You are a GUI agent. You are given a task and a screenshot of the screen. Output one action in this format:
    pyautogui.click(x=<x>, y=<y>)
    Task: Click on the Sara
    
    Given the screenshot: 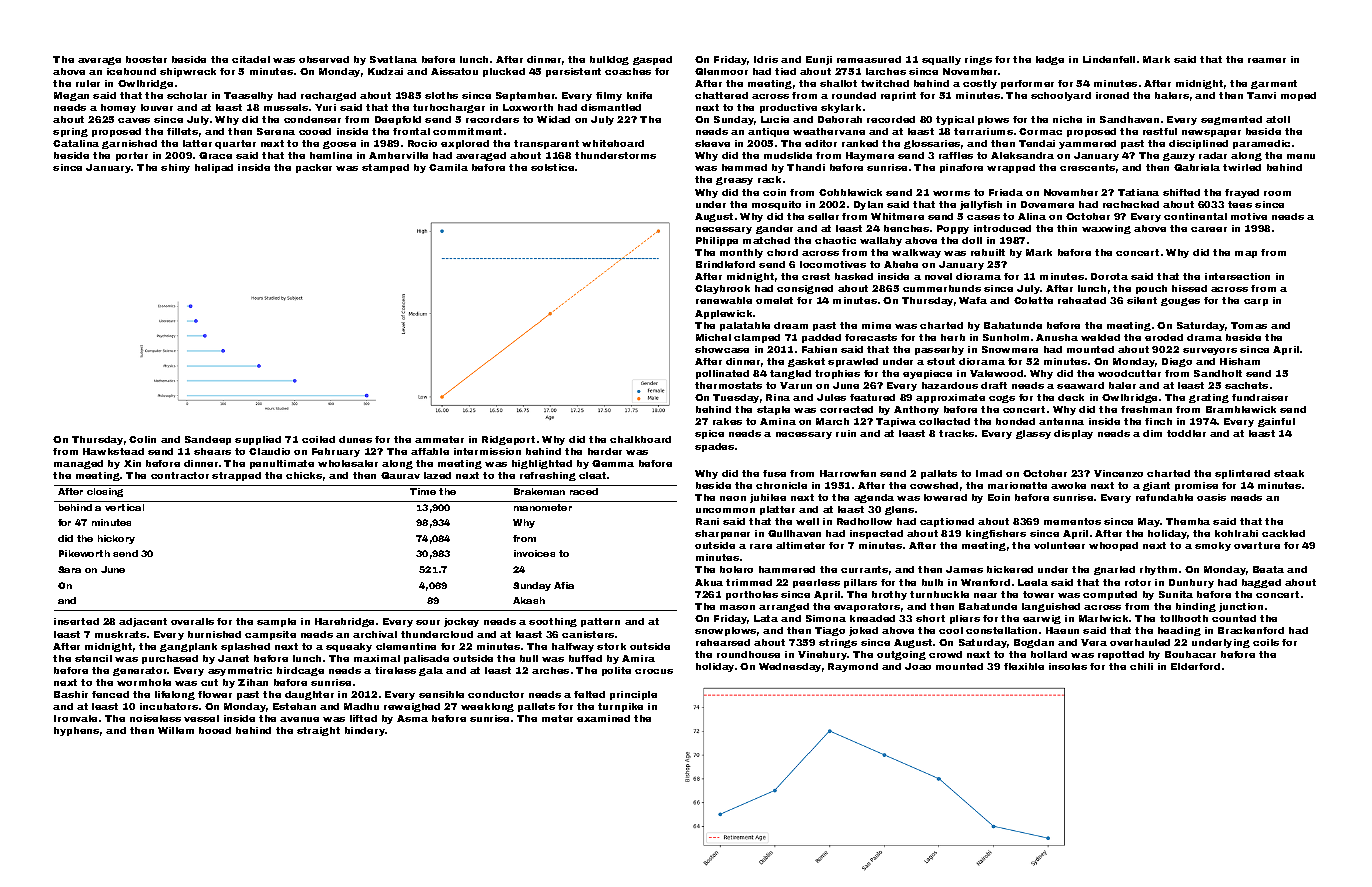 What is the action you would take?
    pyautogui.click(x=69, y=569)
